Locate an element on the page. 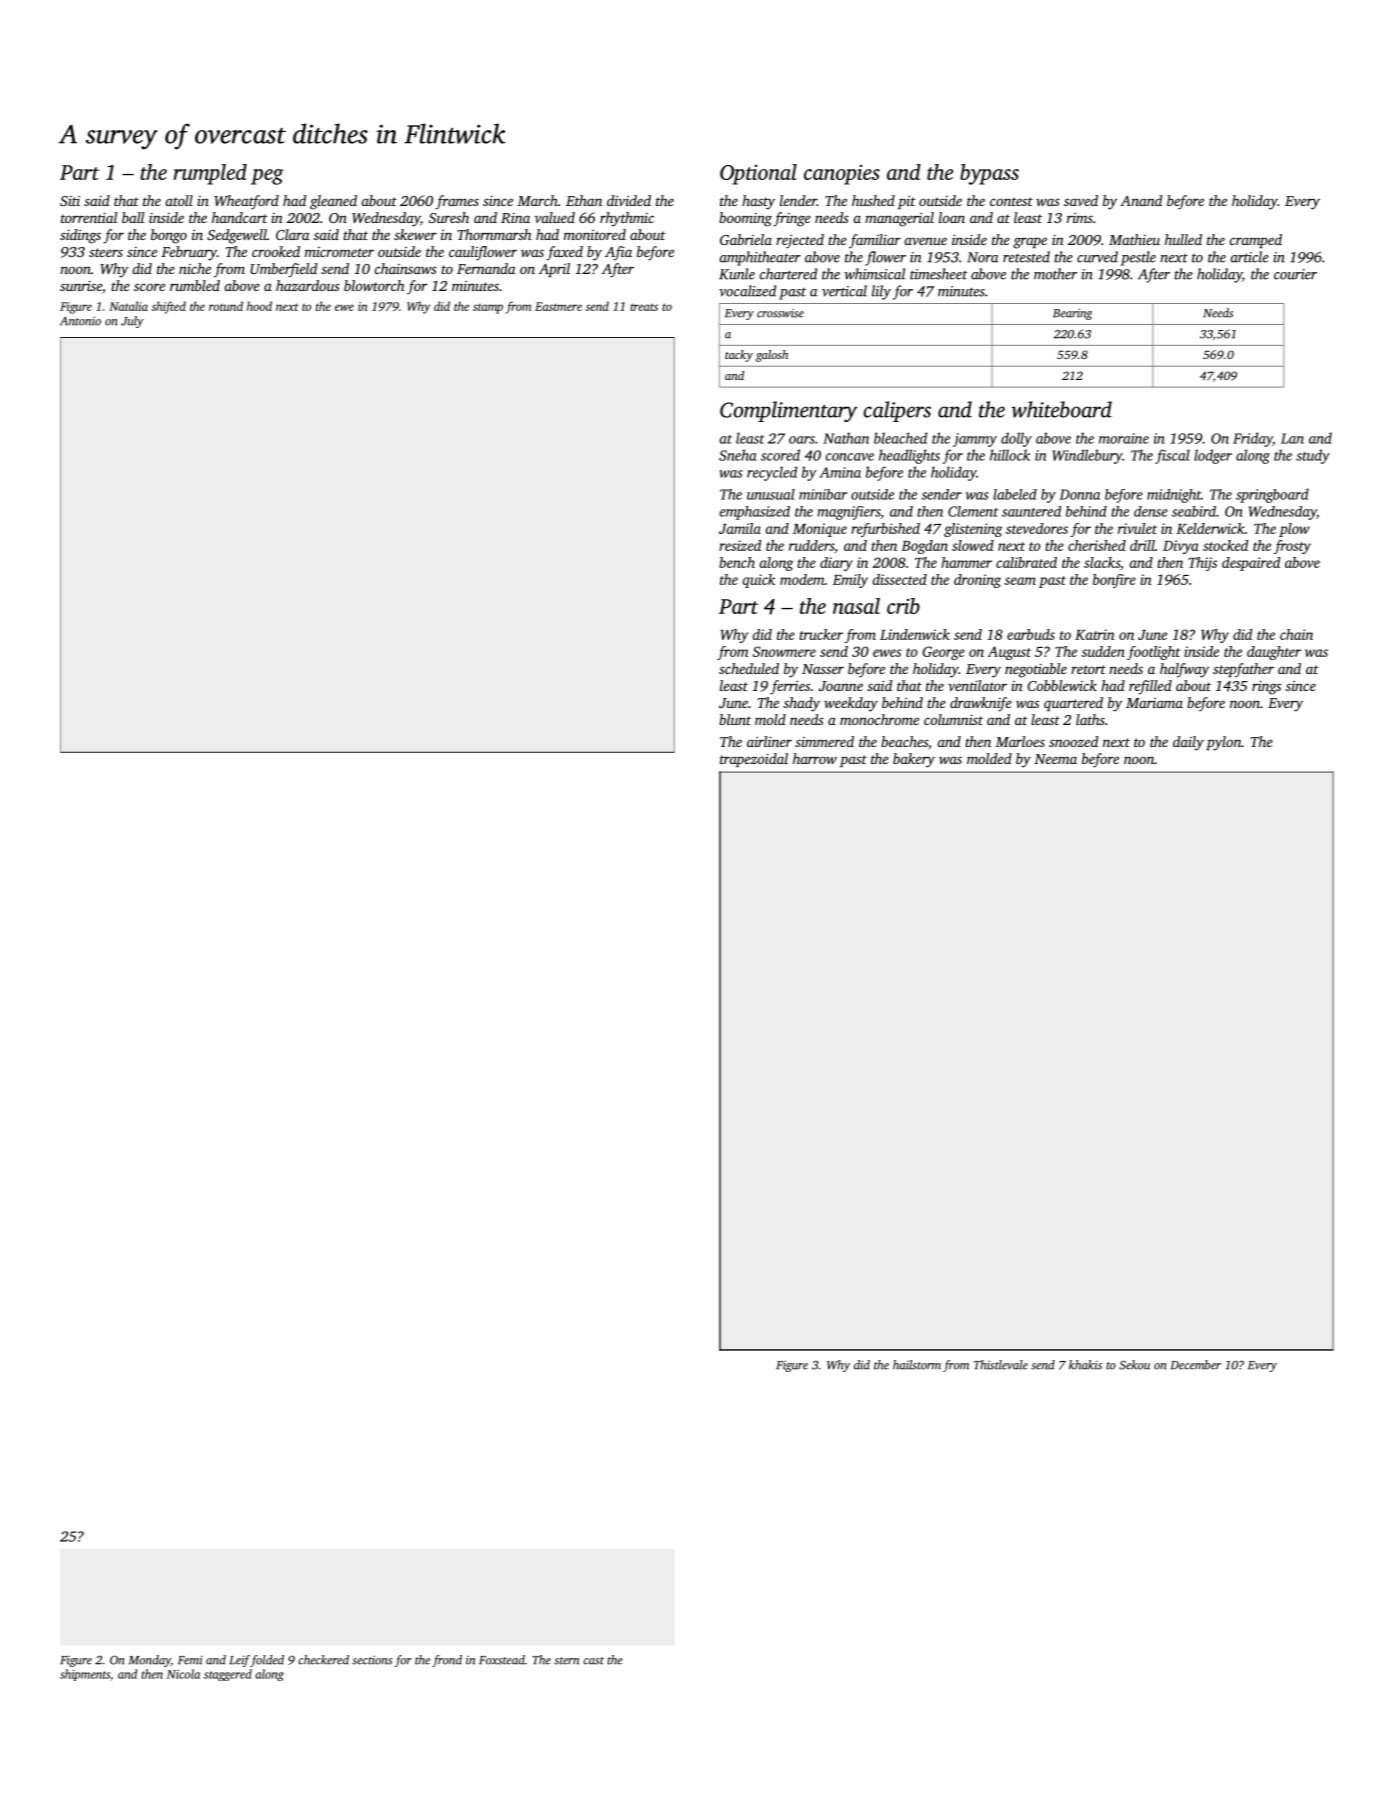  quartered is located at coordinates (1073, 704).
